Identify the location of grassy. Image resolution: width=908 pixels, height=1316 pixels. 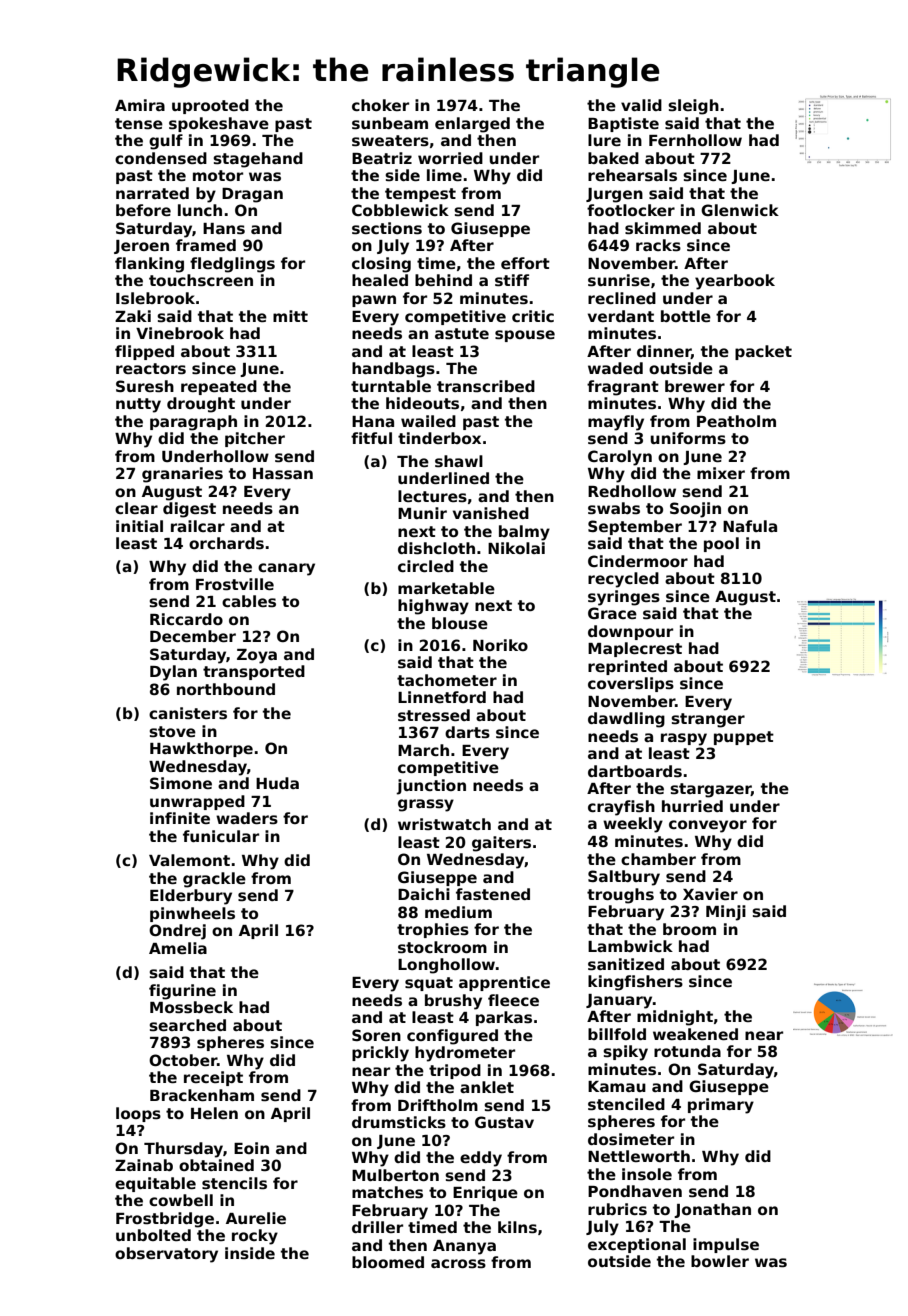
(426, 805).
